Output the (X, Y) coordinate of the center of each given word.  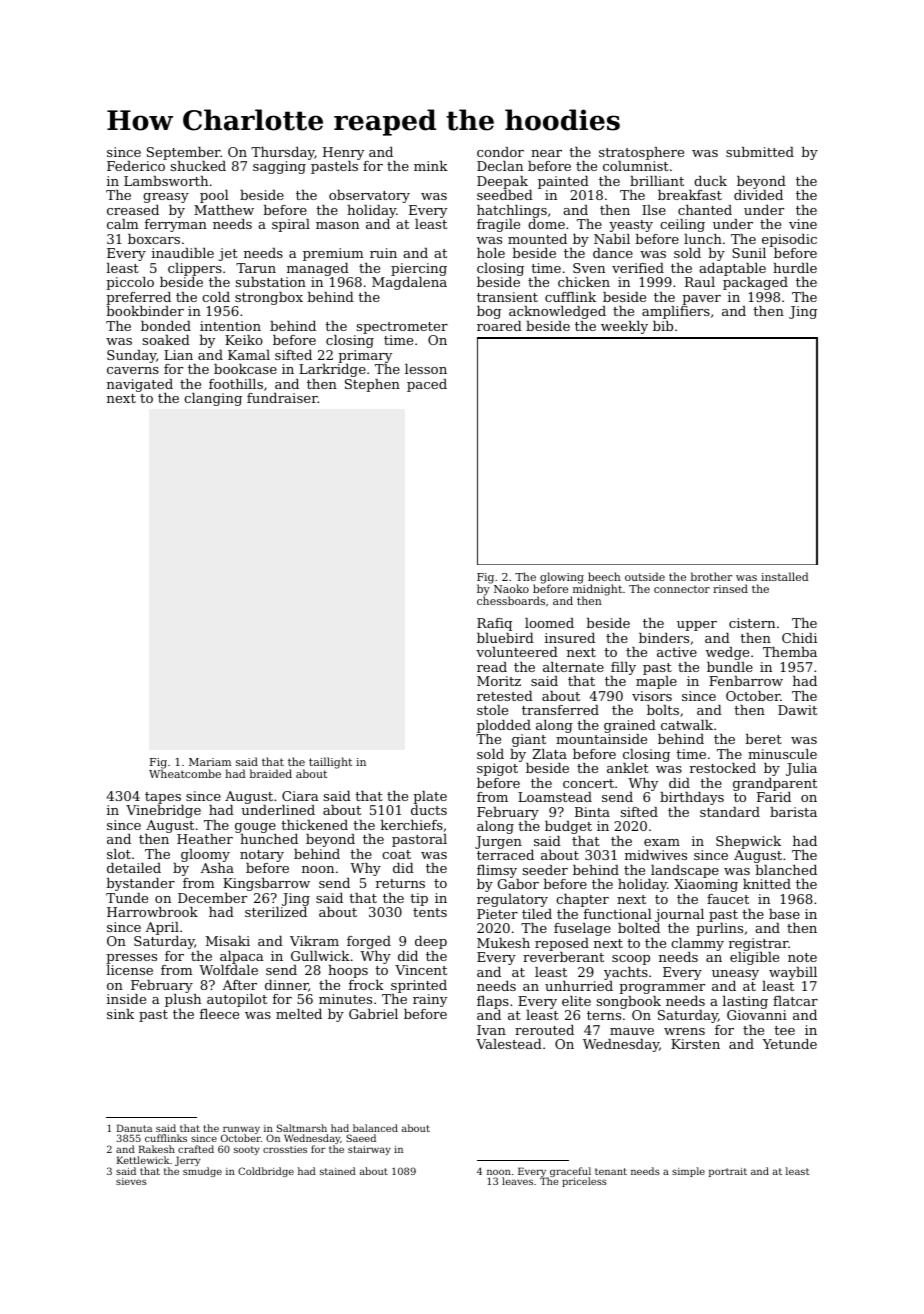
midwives (656, 855)
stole (492, 710)
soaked (166, 340)
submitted (760, 152)
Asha (217, 868)
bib (663, 326)
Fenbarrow (746, 681)
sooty (247, 1150)
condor (500, 152)
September (184, 153)
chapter (582, 900)
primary (365, 356)
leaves (517, 1181)
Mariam (210, 762)
